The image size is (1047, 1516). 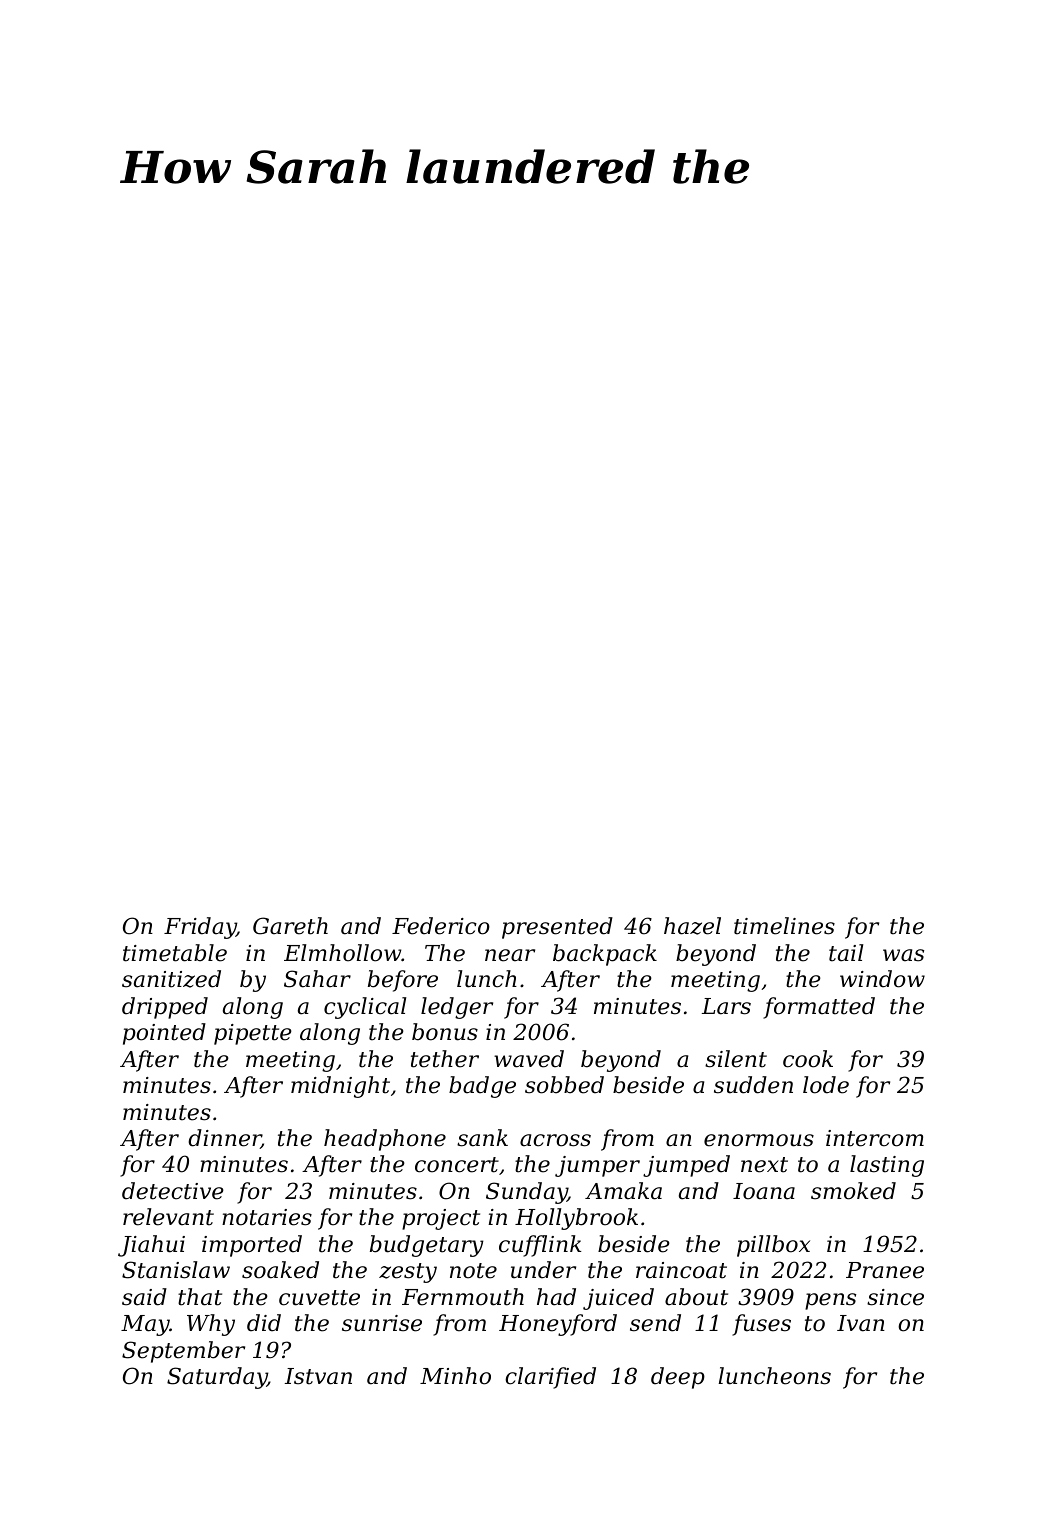 I want to click on Gareth, so click(x=290, y=926).
